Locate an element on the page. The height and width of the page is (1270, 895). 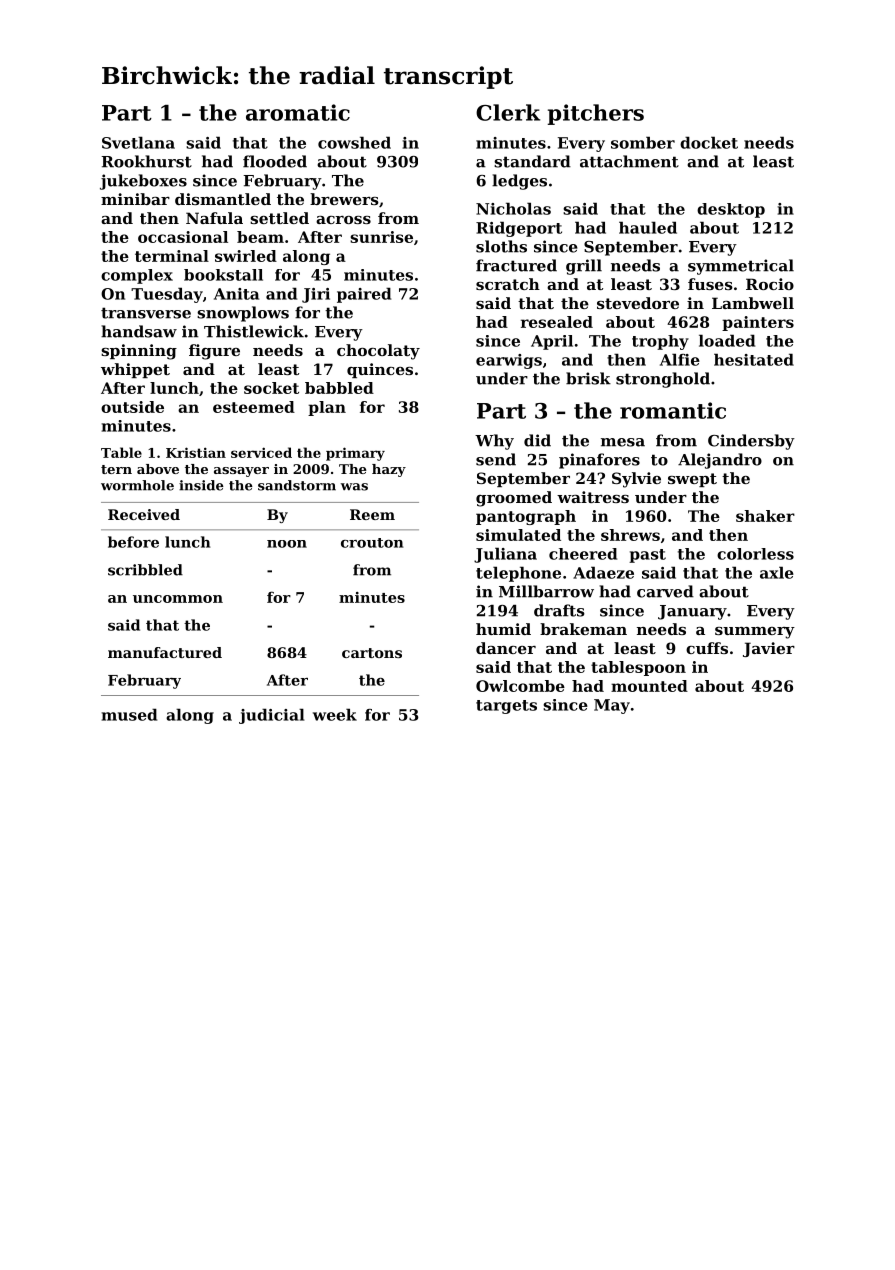
hesitated is located at coordinates (754, 359).
